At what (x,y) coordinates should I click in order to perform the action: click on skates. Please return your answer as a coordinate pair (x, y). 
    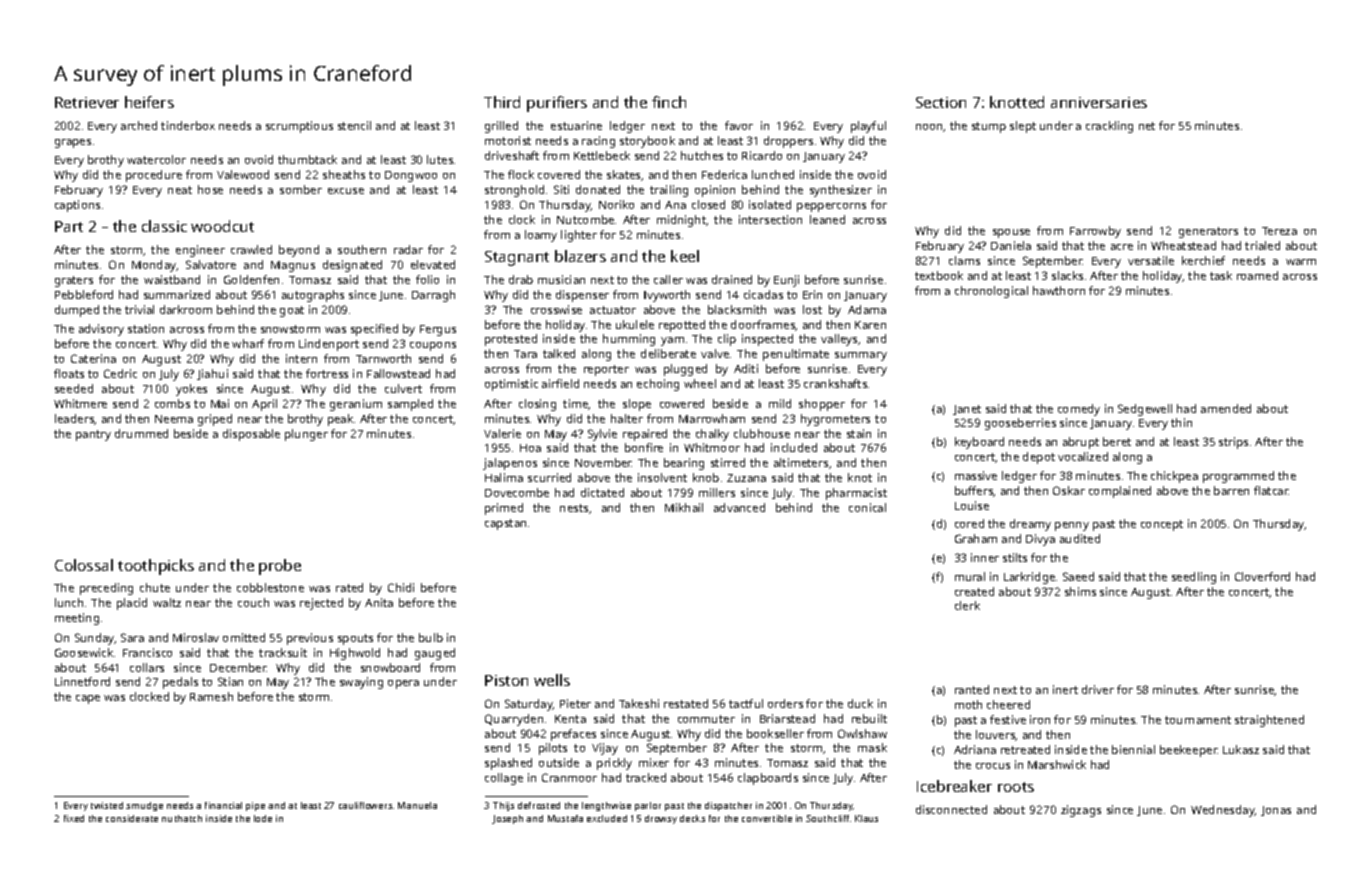
    Looking at the image, I should click on (624, 175).
